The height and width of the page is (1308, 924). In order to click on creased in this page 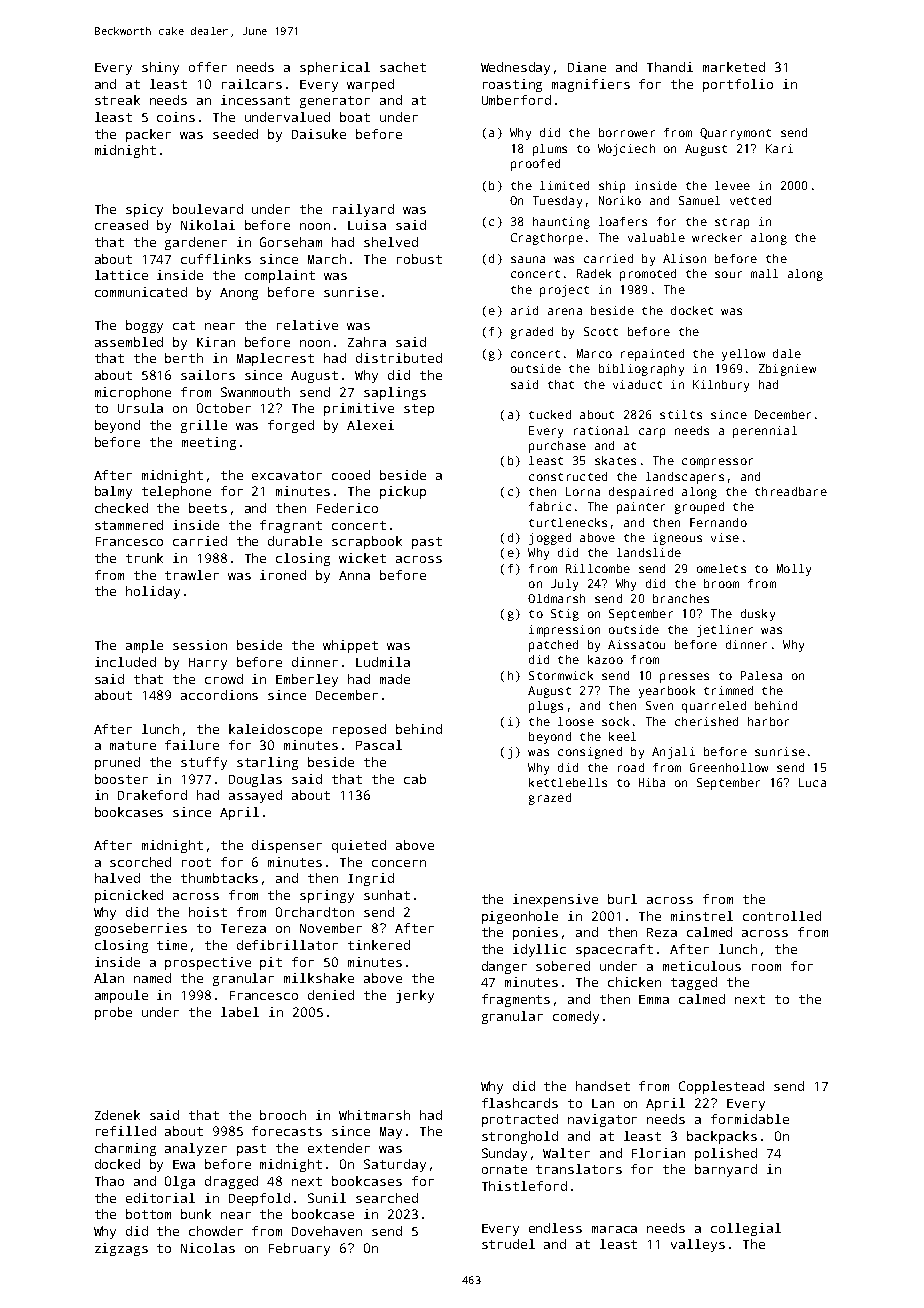, I will do `click(121, 225)`.
